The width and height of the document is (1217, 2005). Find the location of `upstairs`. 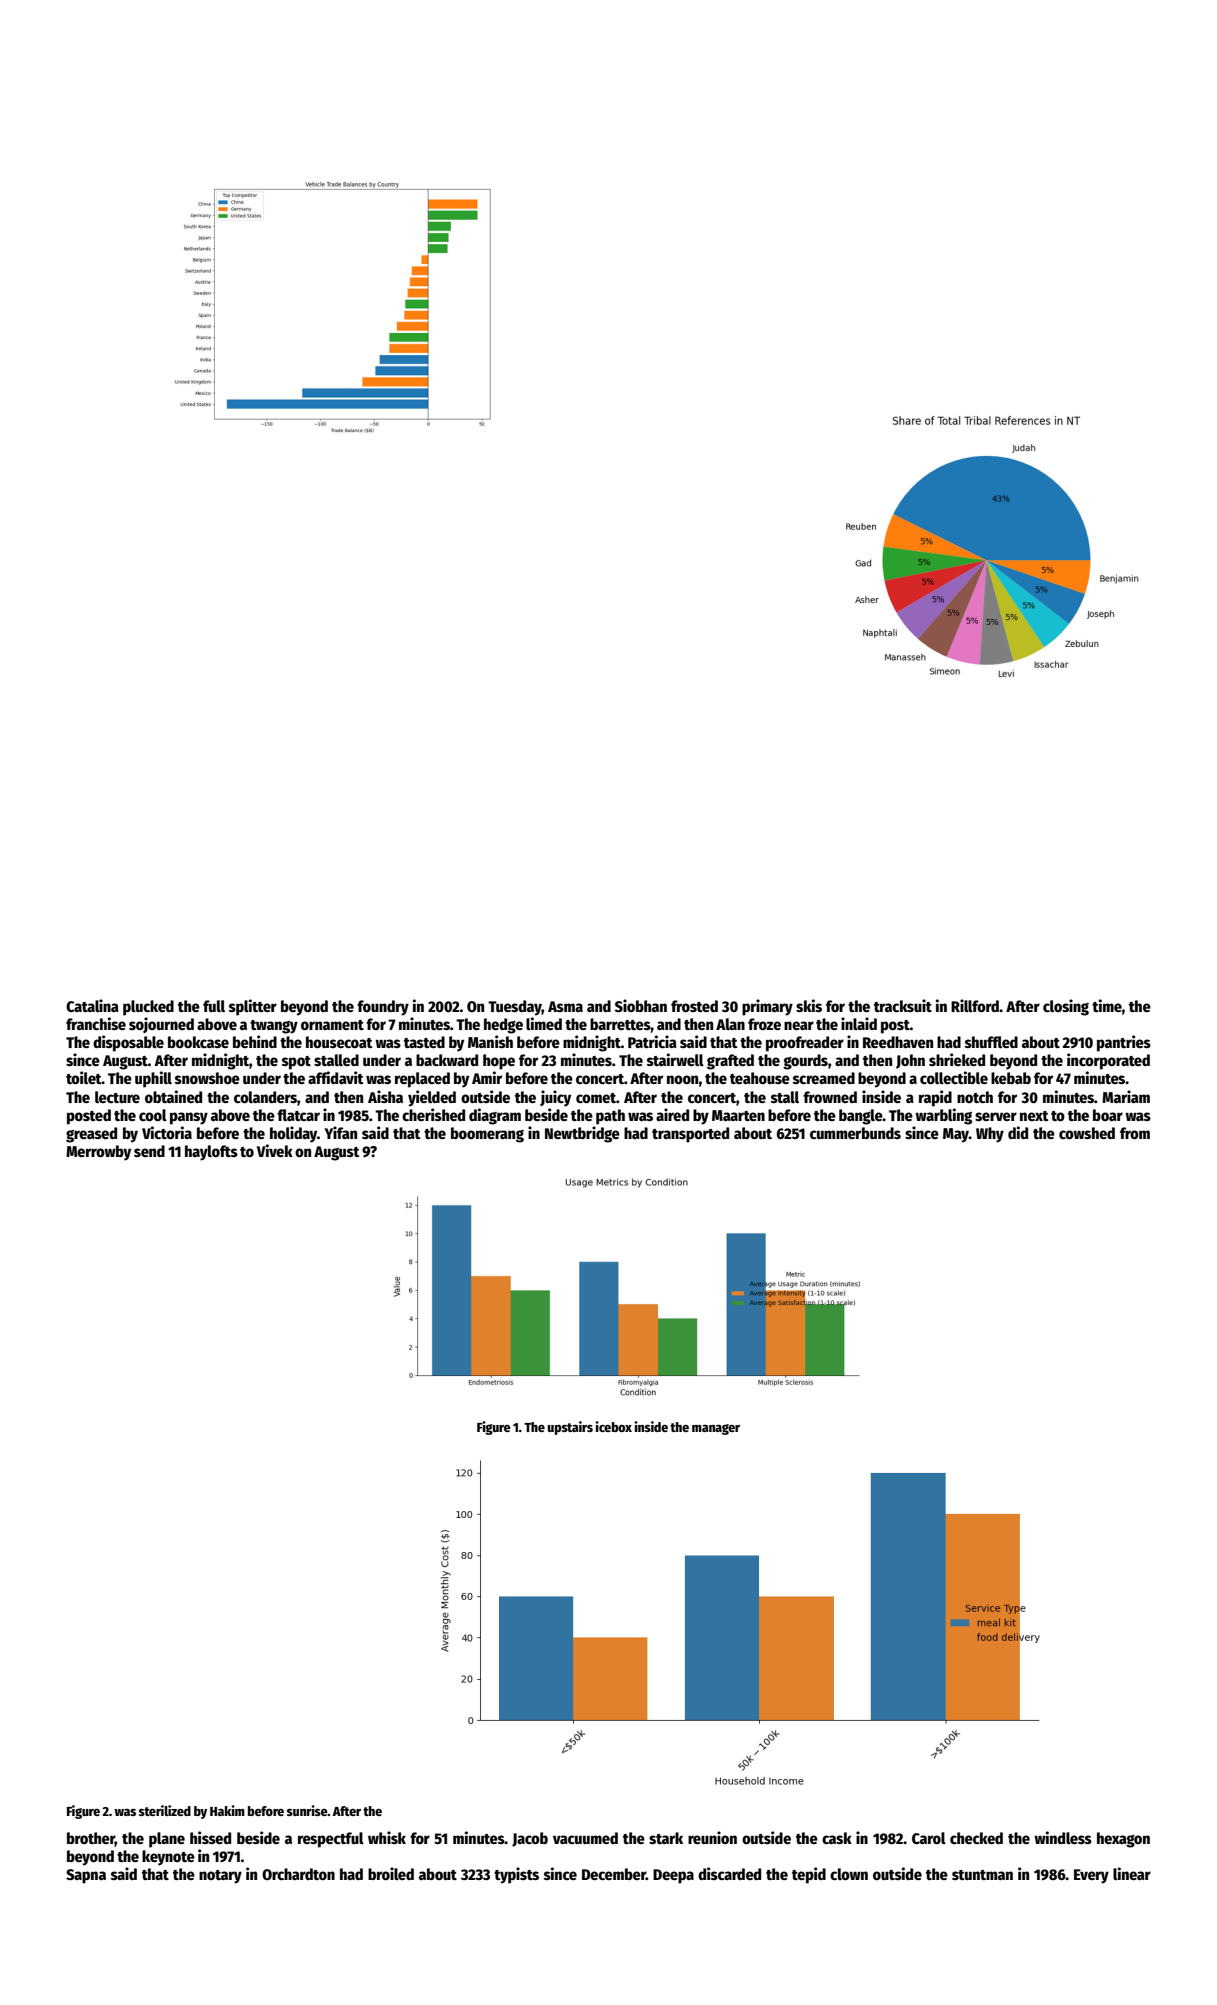

upstairs is located at coordinates (570, 1428).
